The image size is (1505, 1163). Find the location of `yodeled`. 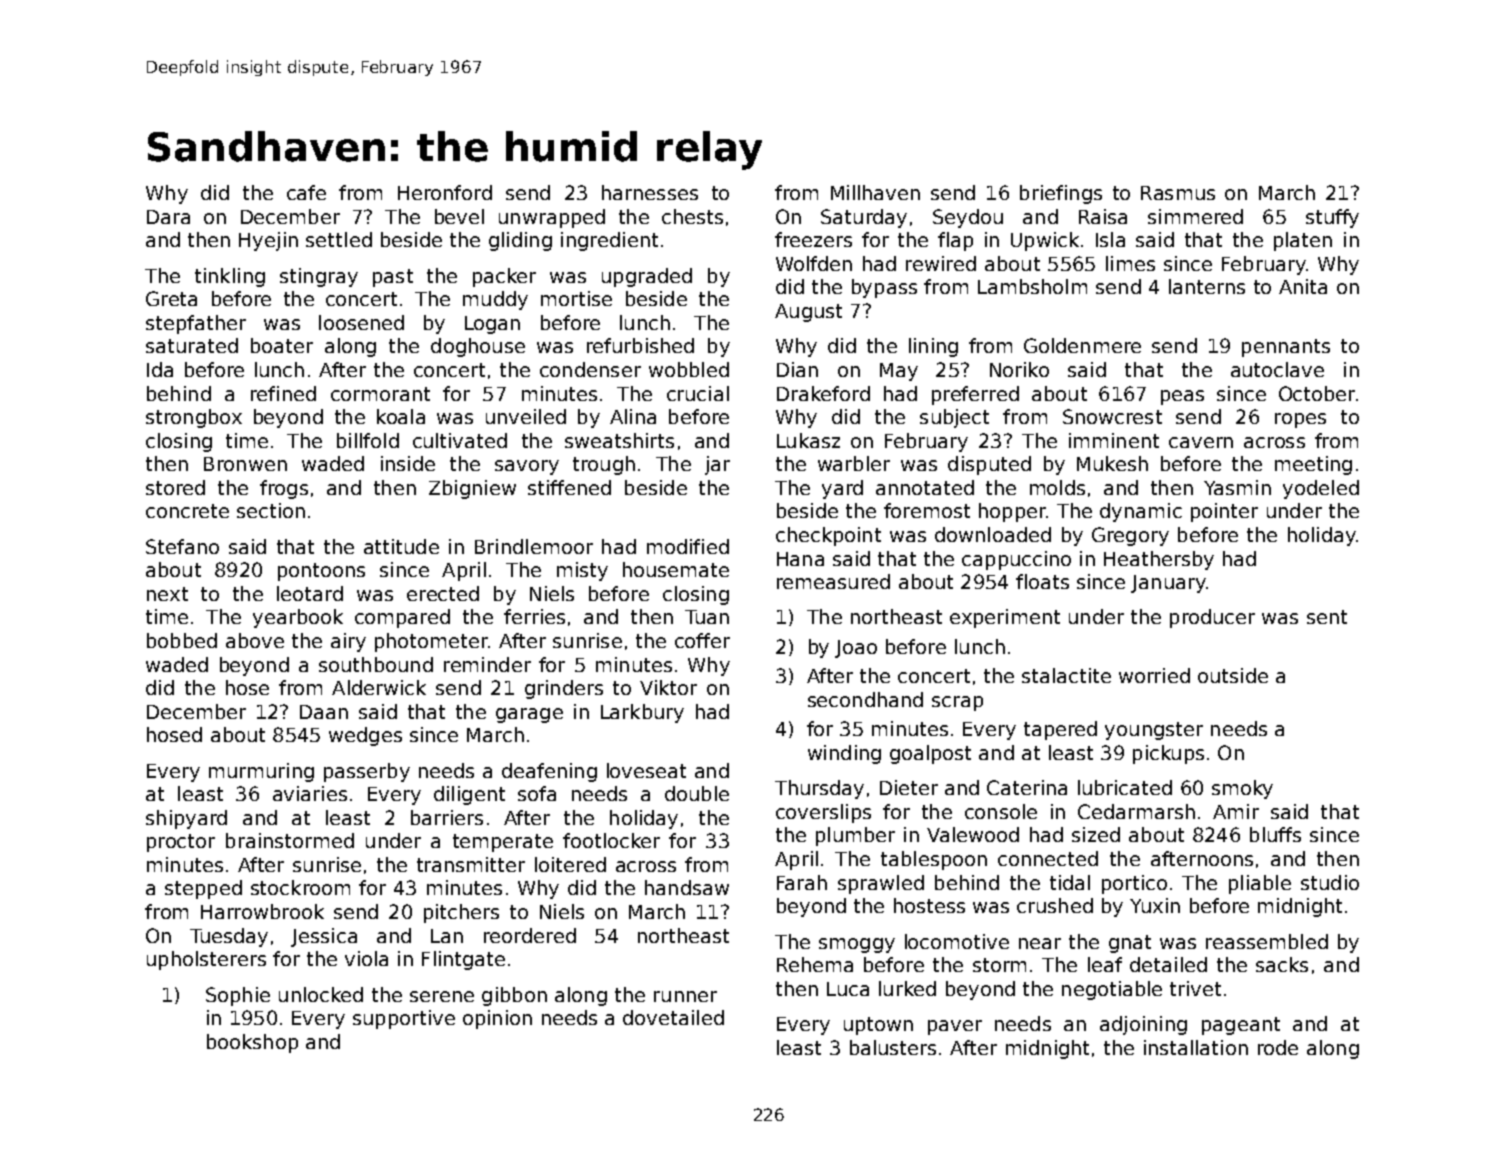

yodeled is located at coordinates (1321, 489).
